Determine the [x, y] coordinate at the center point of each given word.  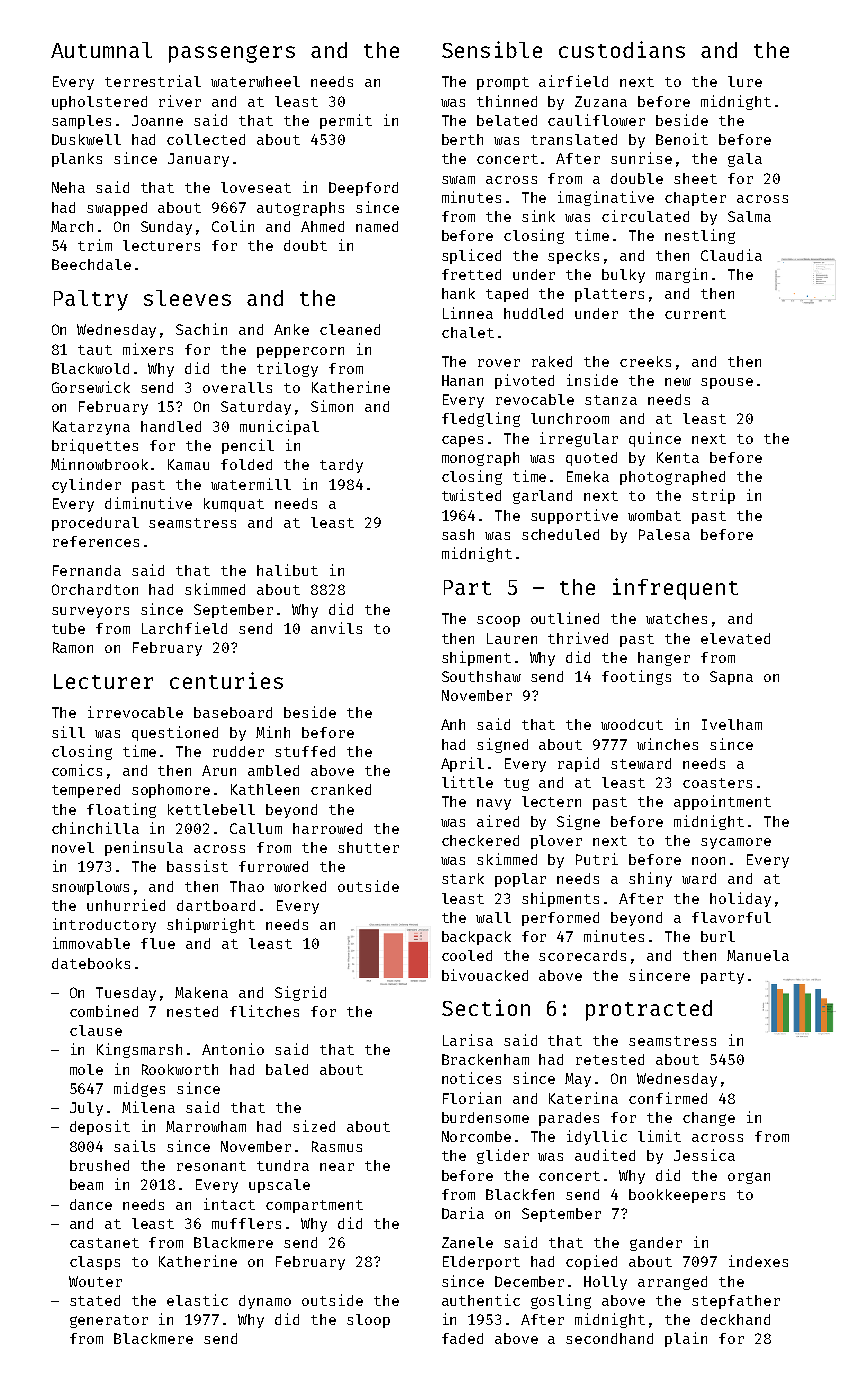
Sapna [731, 678]
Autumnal [101, 50]
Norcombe [476, 1136]
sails [134, 1146]
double [637, 178]
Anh [453, 724]
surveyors [90, 612]
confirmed [668, 1098]
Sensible [492, 49]
